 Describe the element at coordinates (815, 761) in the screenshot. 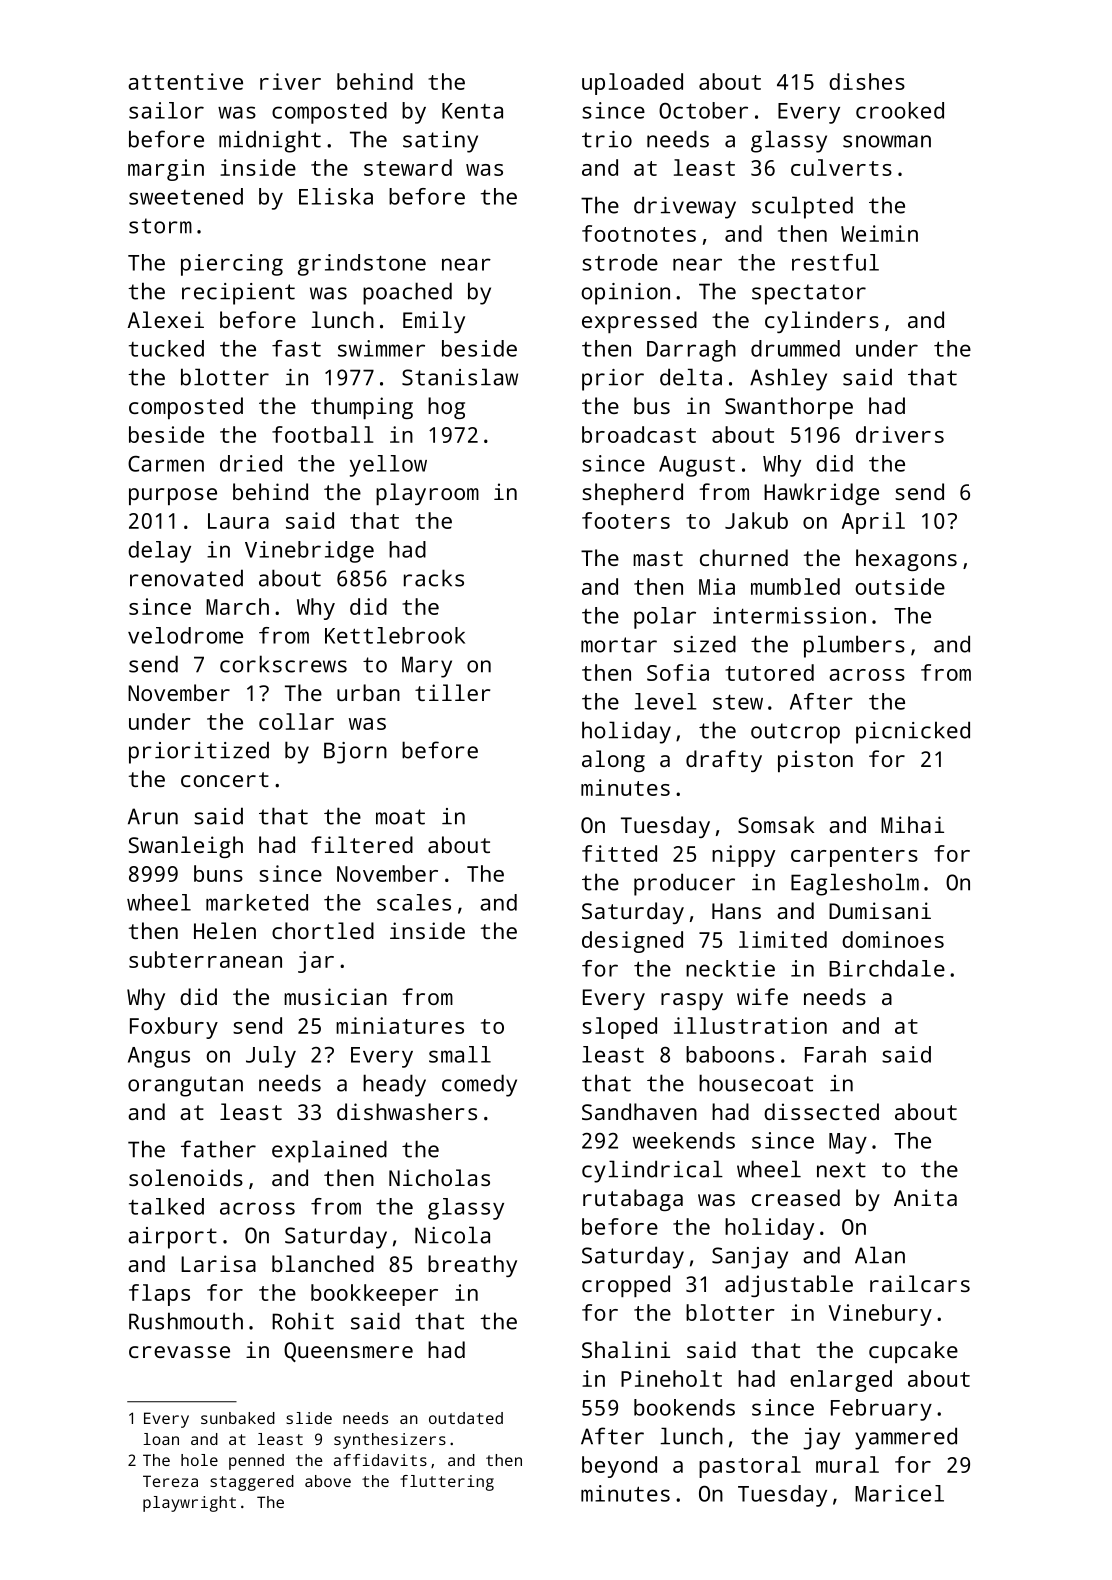

I see `piston` at that location.
